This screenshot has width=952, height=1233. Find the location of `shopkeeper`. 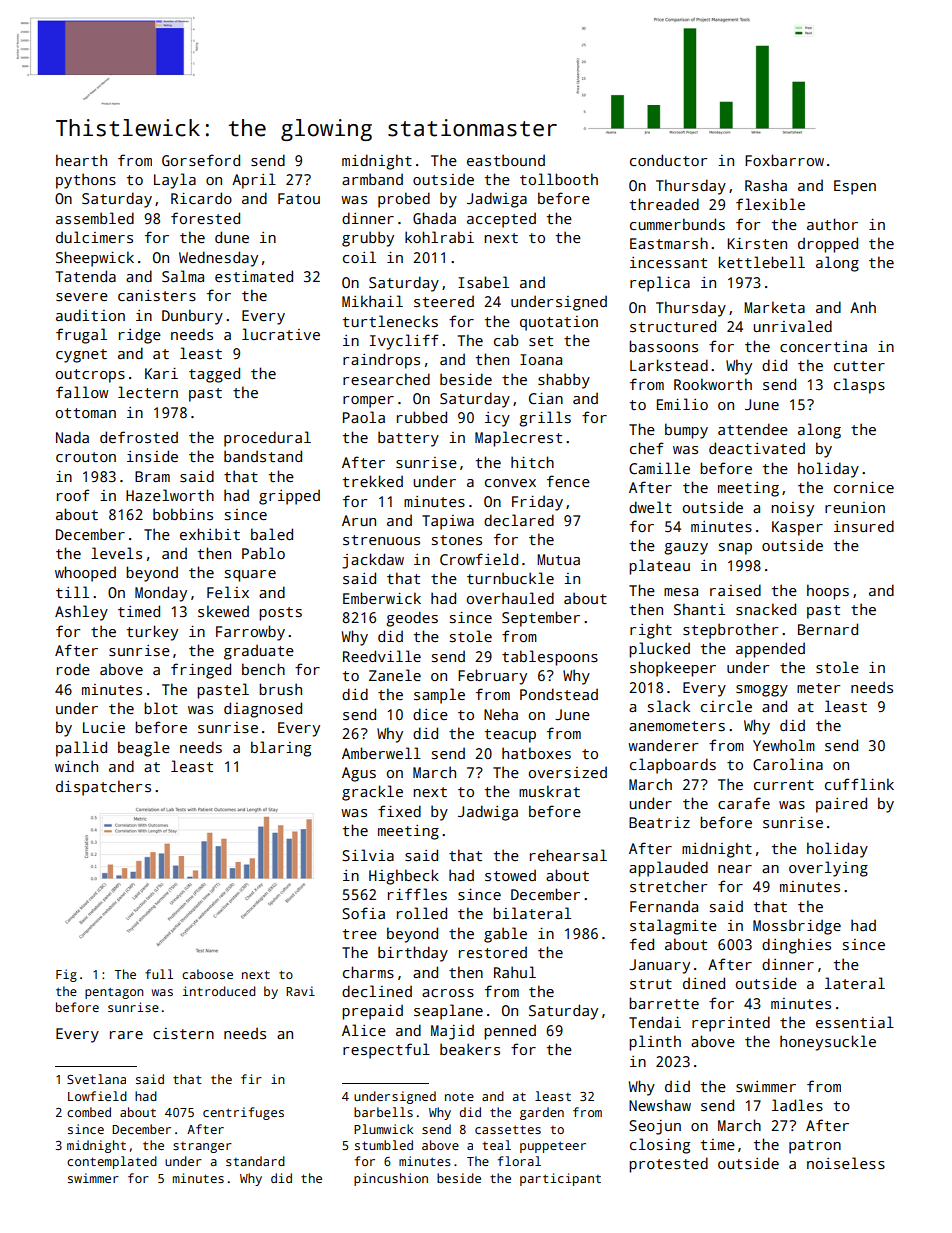

shopkeeper is located at coordinates (673, 669).
